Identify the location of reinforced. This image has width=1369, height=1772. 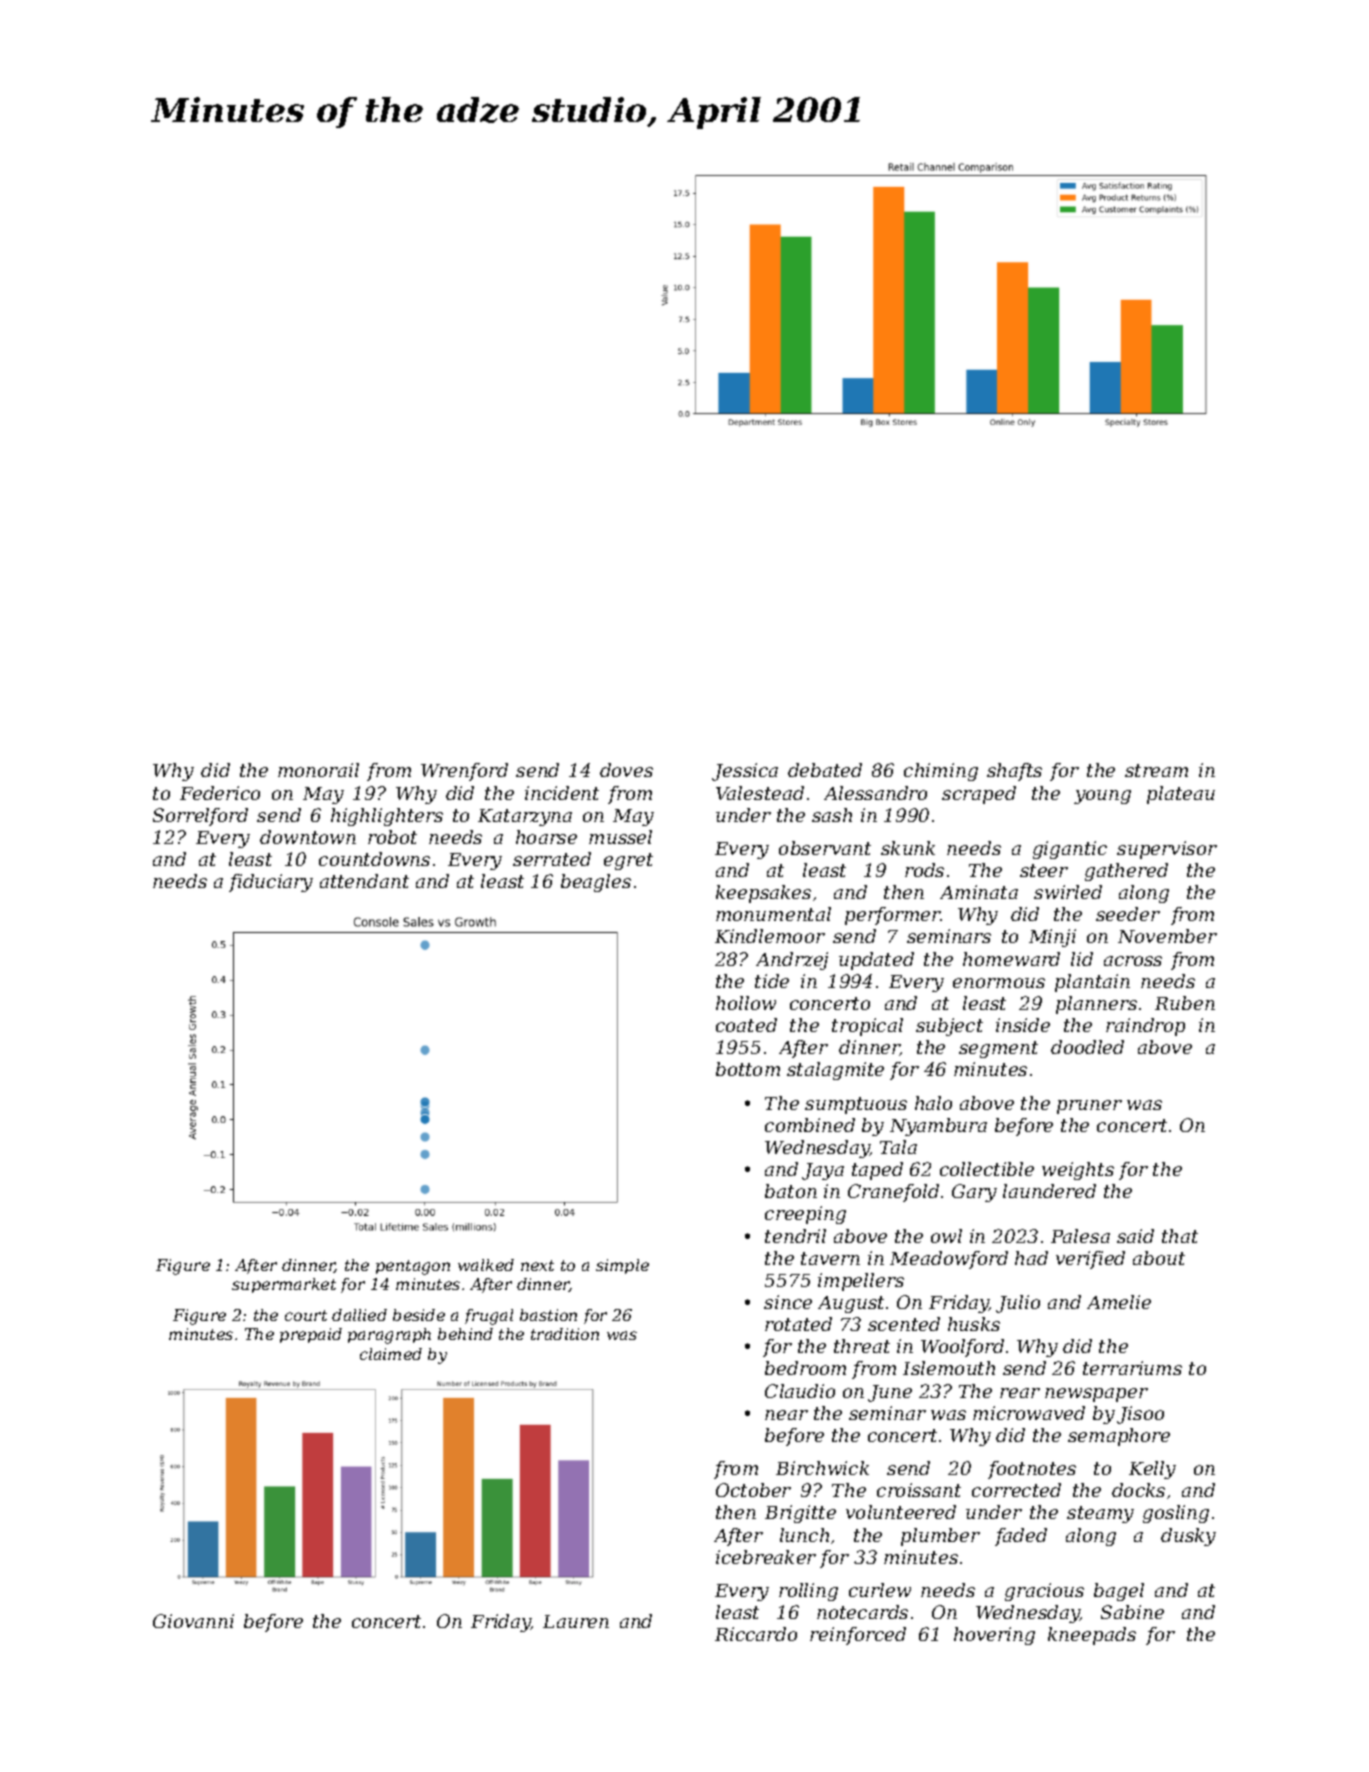
(858, 1636).
